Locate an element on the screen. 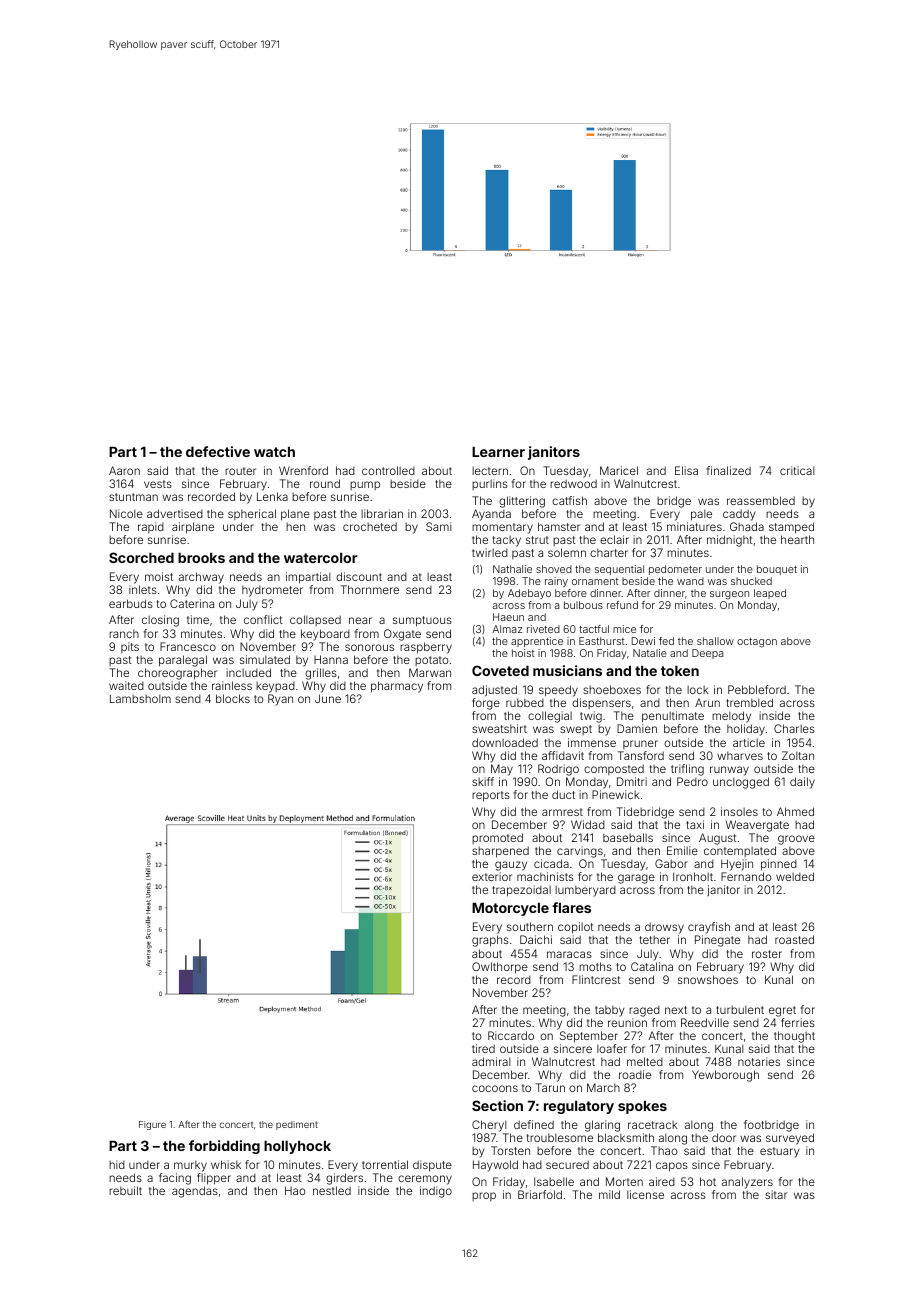  sitar is located at coordinates (776, 1194).
